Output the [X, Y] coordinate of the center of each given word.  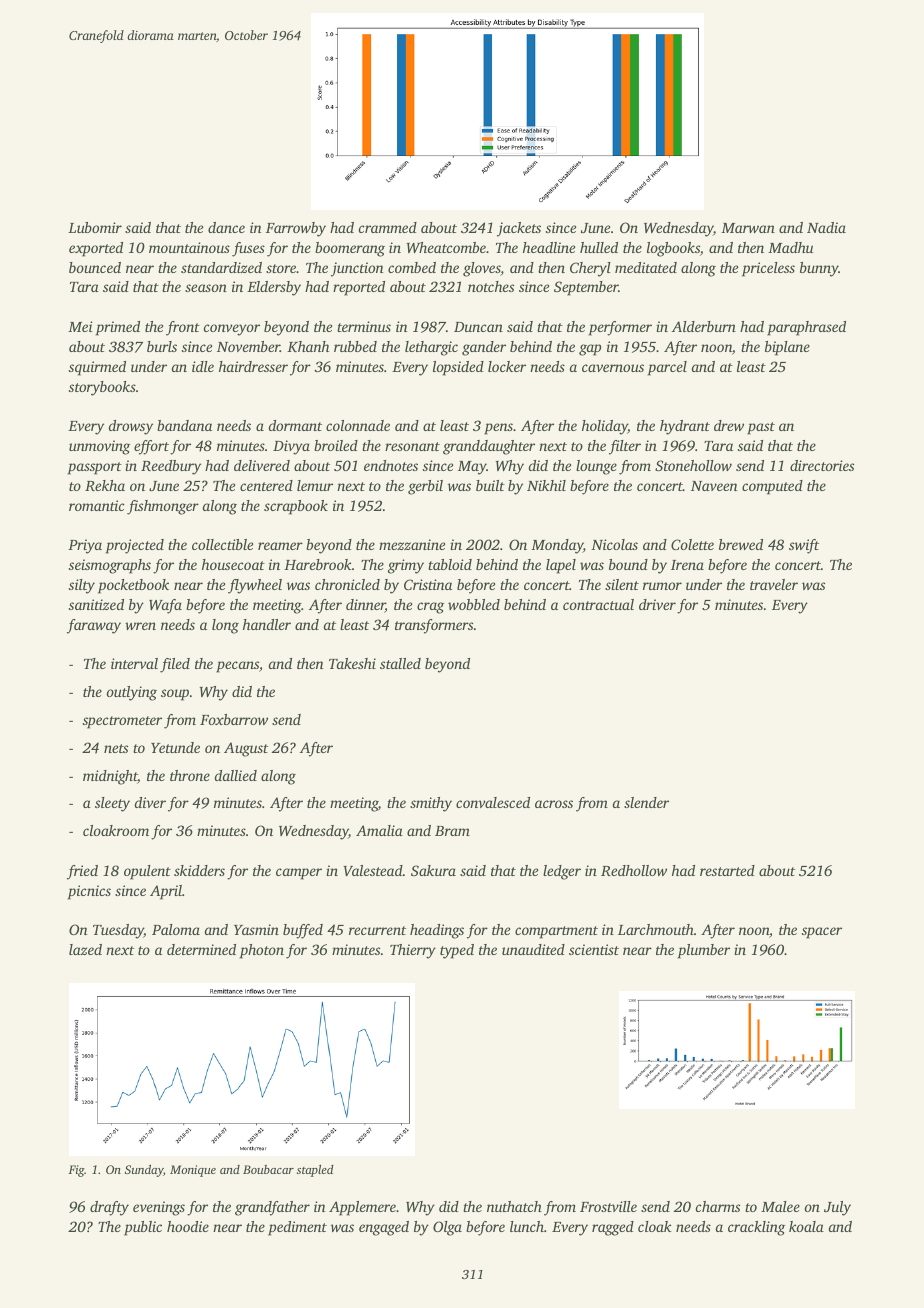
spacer [822, 933]
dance [226, 227]
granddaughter [489, 447]
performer [620, 328]
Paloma [176, 929]
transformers [434, 626]
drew [729, 425]
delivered [262, 465]
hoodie [188, 1226]
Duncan [478, 327]
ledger [562, 872]
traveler [774, 584]
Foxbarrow [234, 719]
